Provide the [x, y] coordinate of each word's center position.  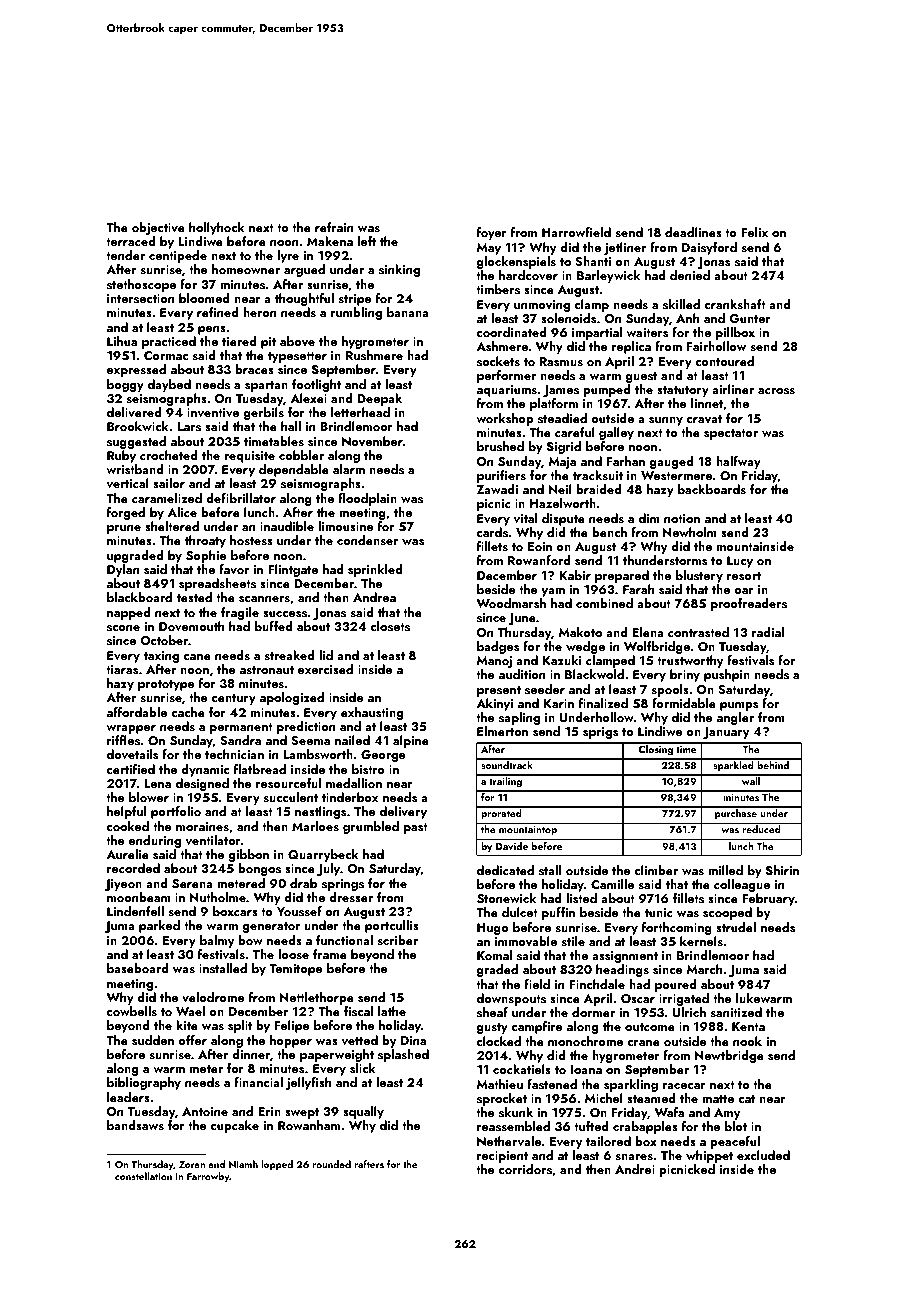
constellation [143, 1176]
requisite [249, 457]
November [372, 441]
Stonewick [506, 898]
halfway [738, 462]
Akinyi [494, 704]
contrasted [698, 632]
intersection [140, 298]
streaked [290, 655]
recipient [502, 1157]
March [704, 969]
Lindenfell [135, 911]
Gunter [750, 319]
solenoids [568, 318]
